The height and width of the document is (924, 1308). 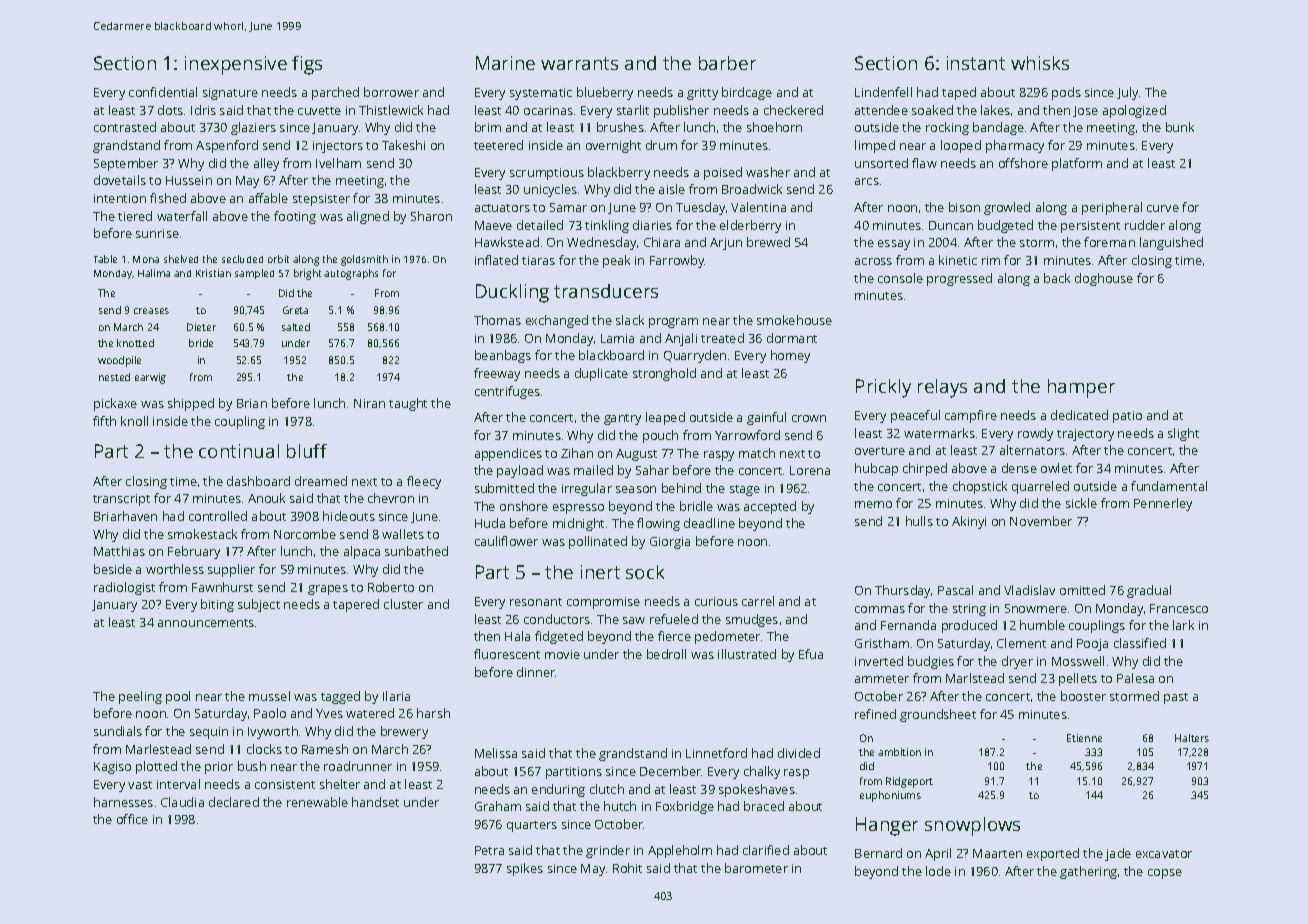 I want to click on Mosswell, so click(x=1078, y=661).
